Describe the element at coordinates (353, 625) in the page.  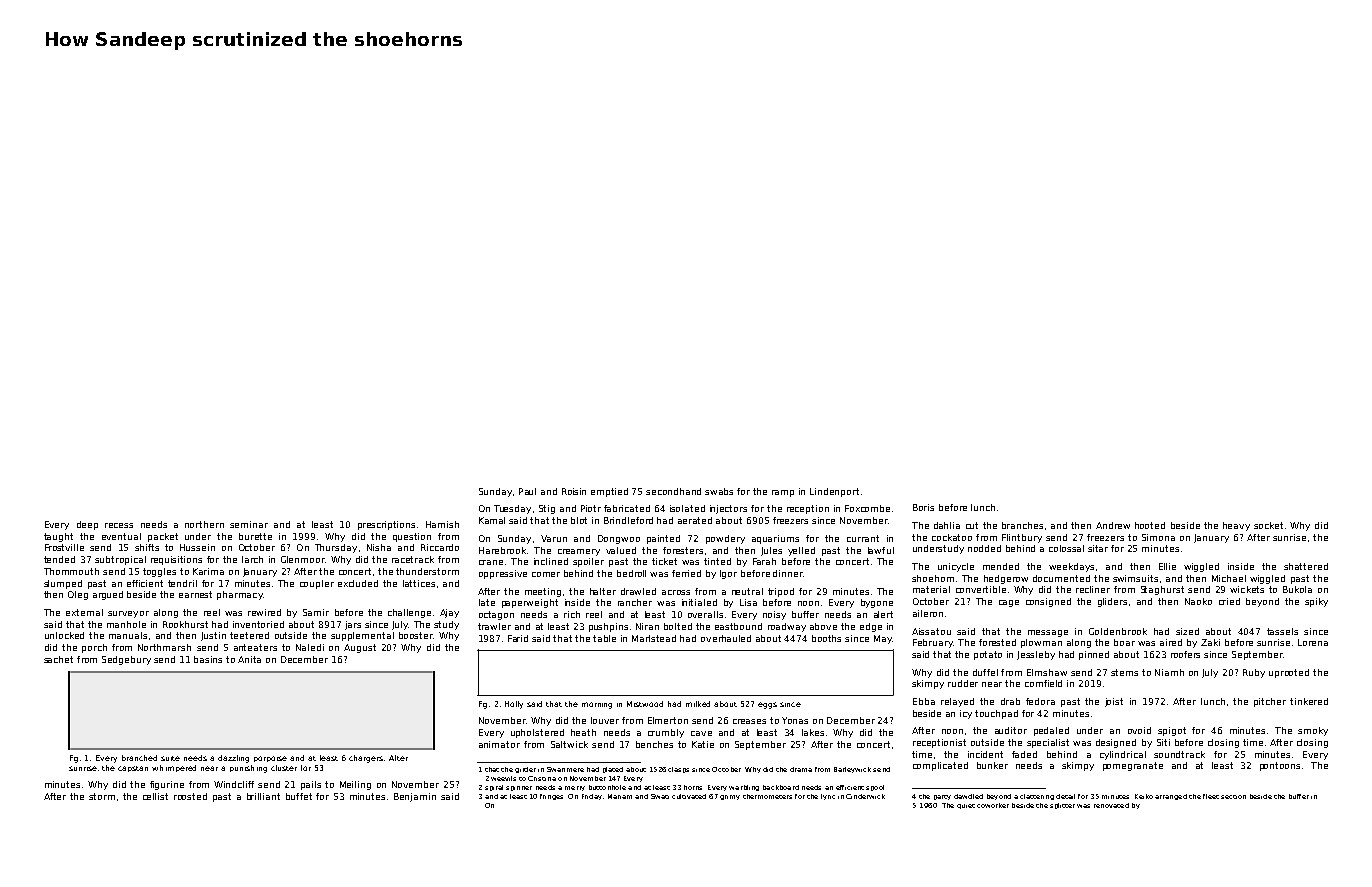
I see `jars` at that location.
